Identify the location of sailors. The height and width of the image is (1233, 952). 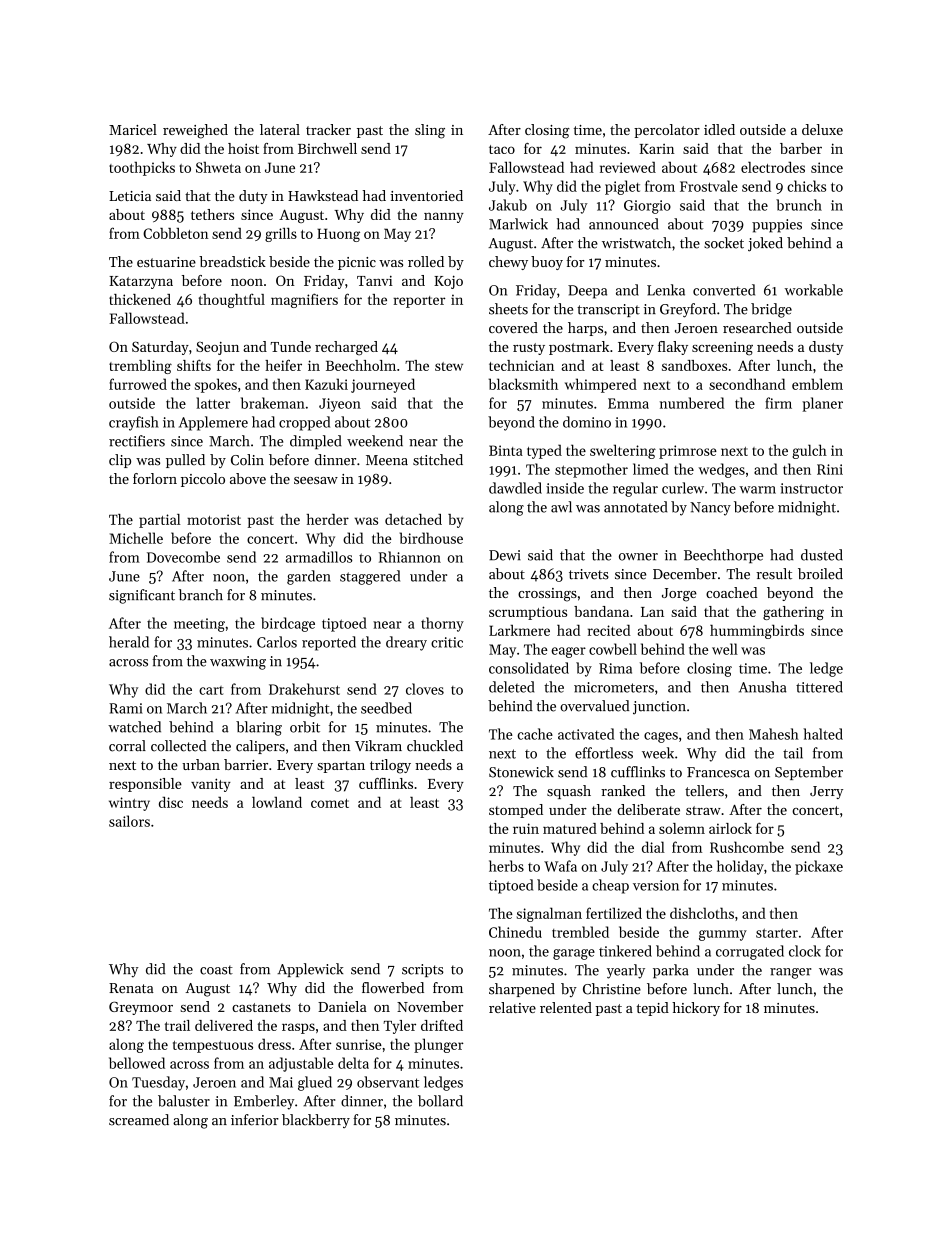
(129, 821).
